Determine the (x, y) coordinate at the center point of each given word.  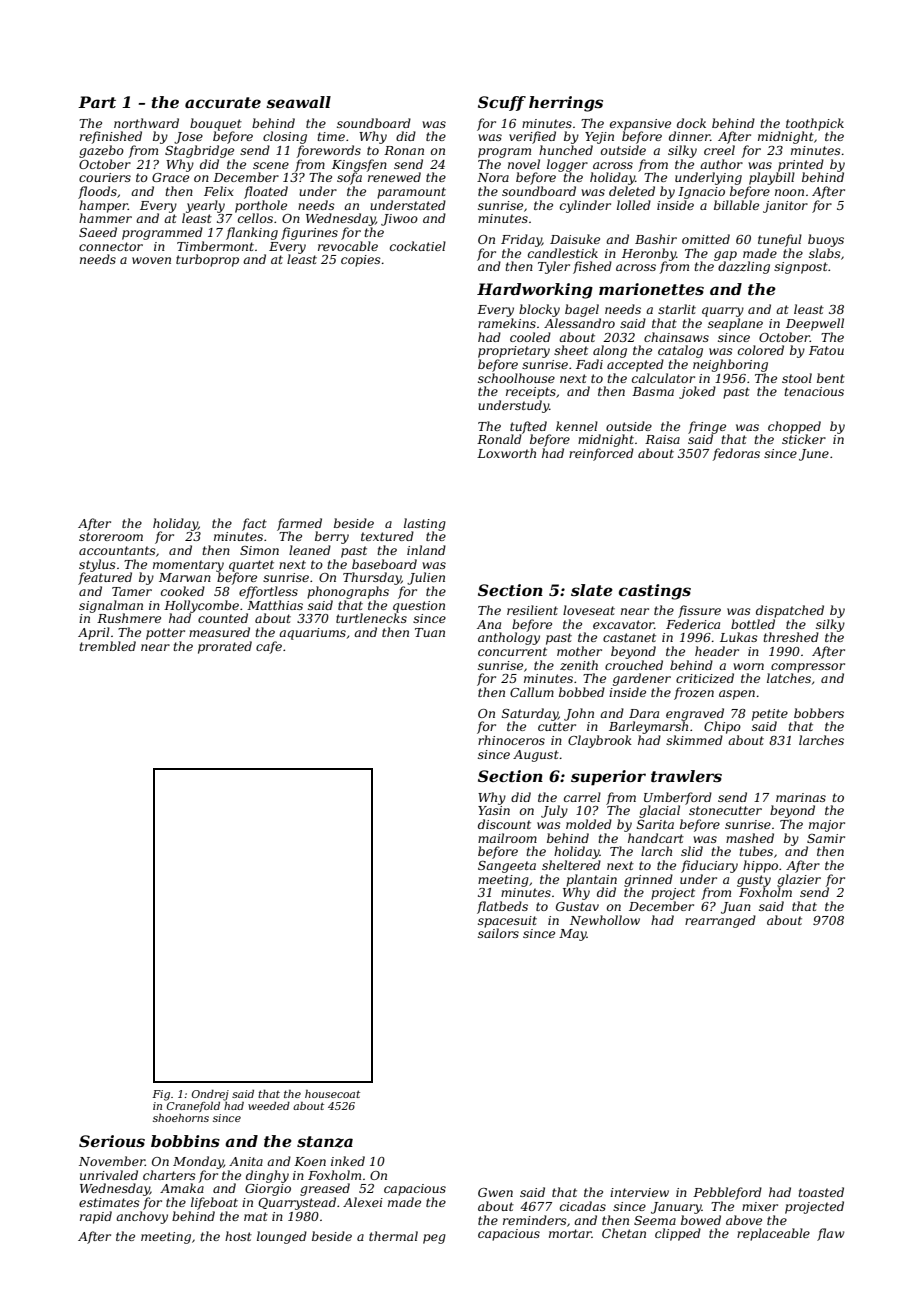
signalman (111, 606)
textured (387, 536)
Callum (532, 692)
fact (254, 524)
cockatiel (418, 246)
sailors (498, 933)
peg (434, 1239)
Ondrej (210, 1095)
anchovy (142, 1217)
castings (655, 592)
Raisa (662, 439)
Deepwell (815, 324)
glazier (799, 880)
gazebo (101, 151)
